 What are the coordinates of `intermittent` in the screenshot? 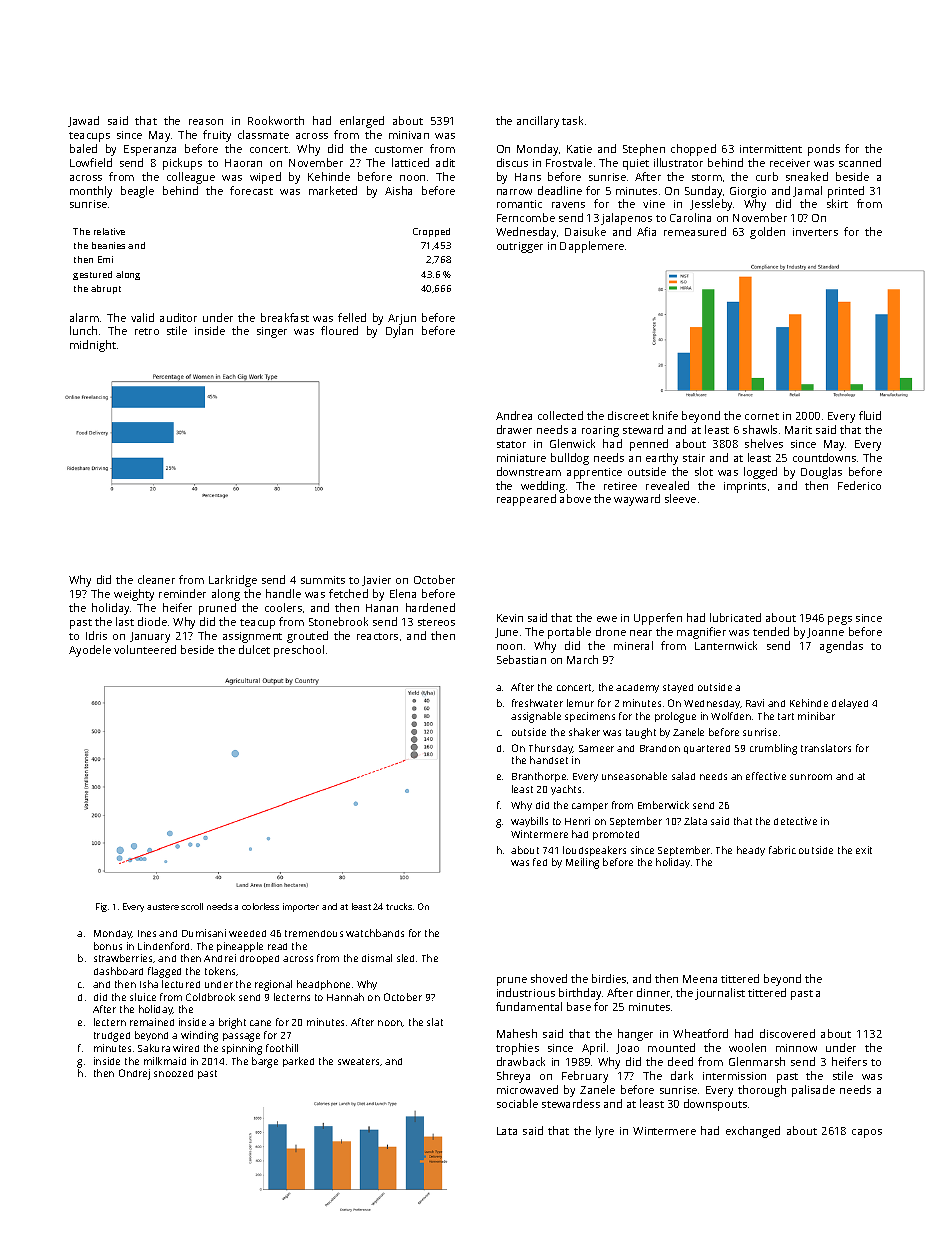 It's located at (771, 149).
